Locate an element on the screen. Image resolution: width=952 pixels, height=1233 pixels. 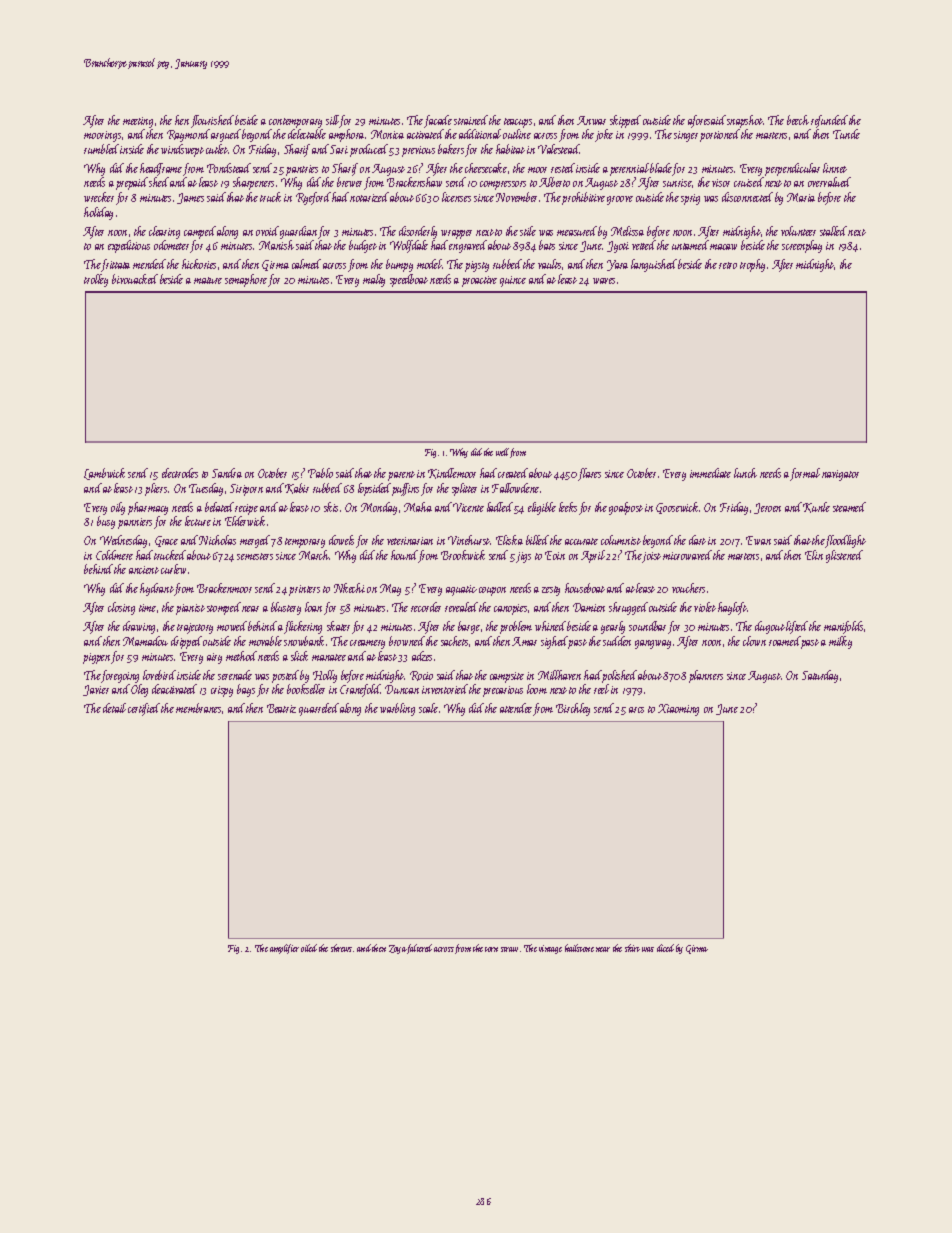
diced is located at coordinates (665, 948).
